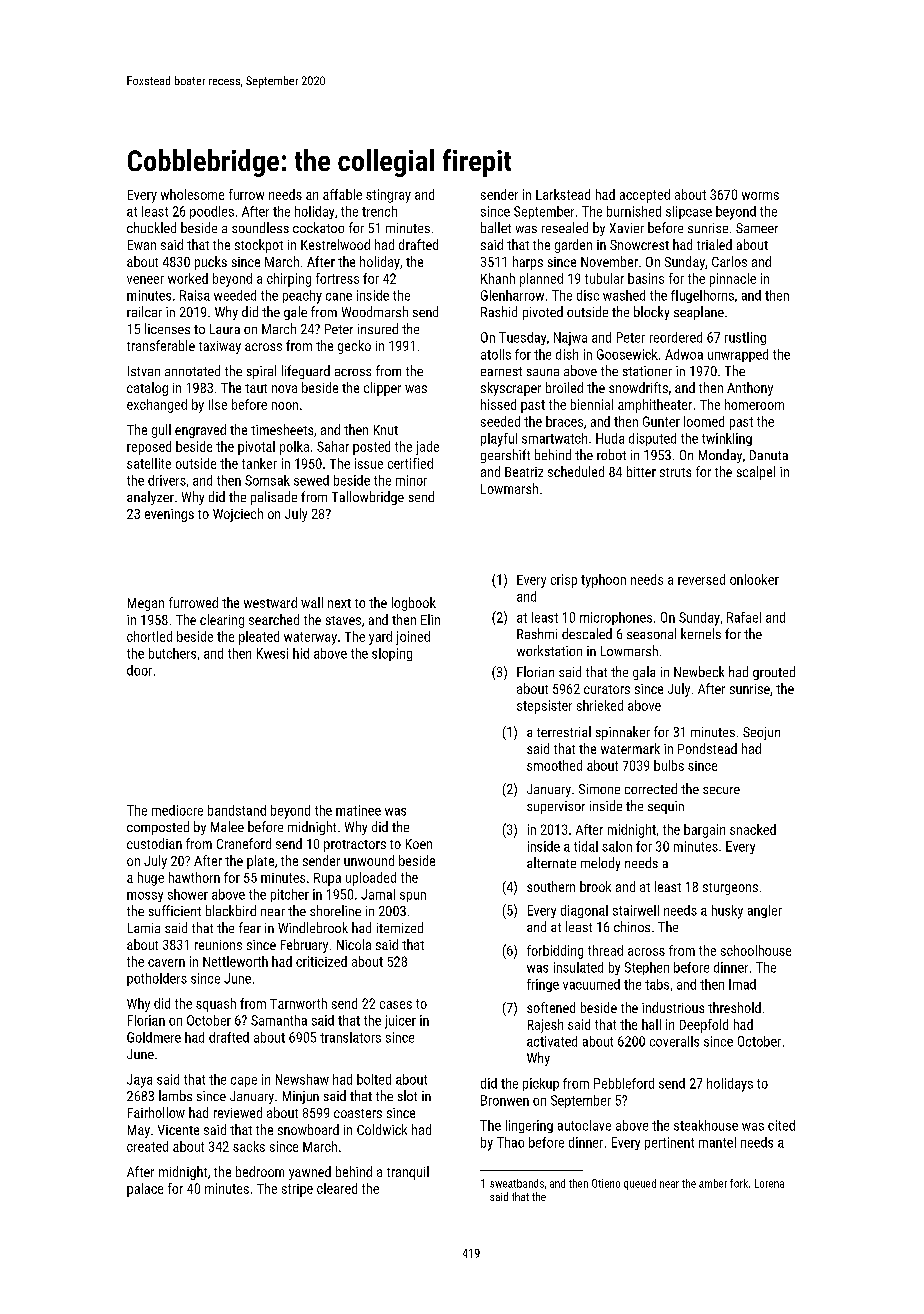 Image resolution: width=924 pixels, height=1314 pixels. Describe the element at coordinates (496, 227) in the image. I see `ballet` at that location.
